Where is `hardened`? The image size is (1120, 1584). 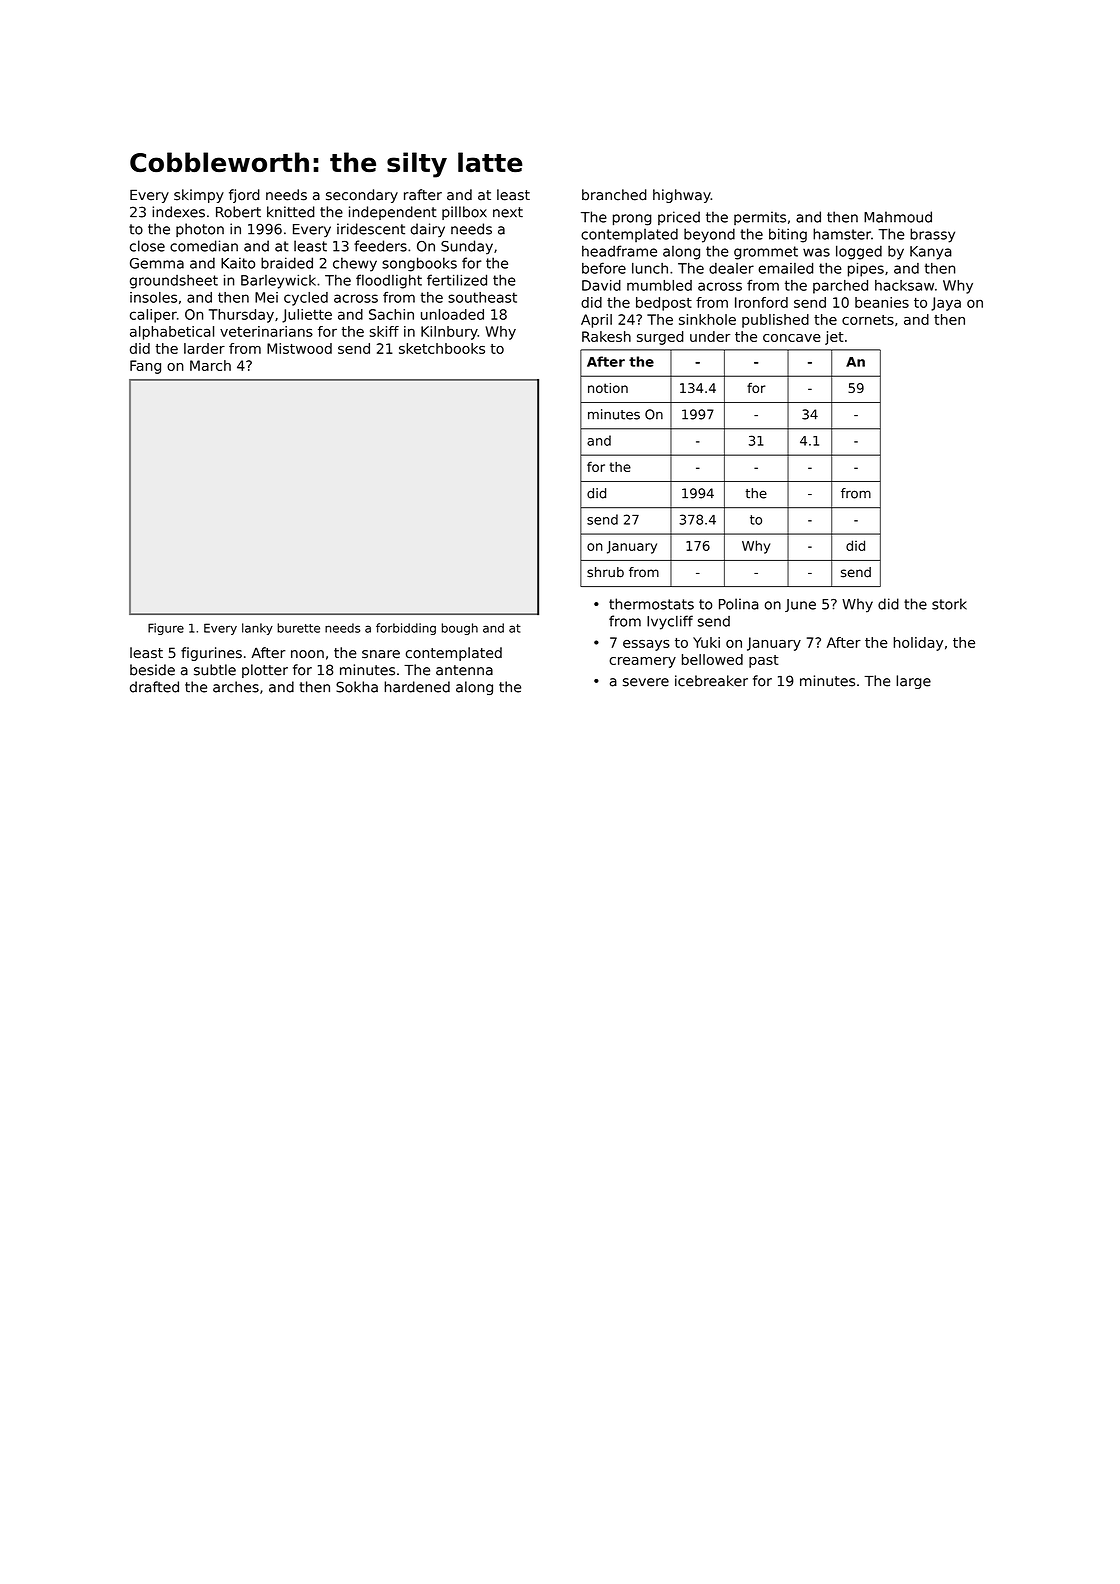 hardened is located at coordinates (417, 687).
